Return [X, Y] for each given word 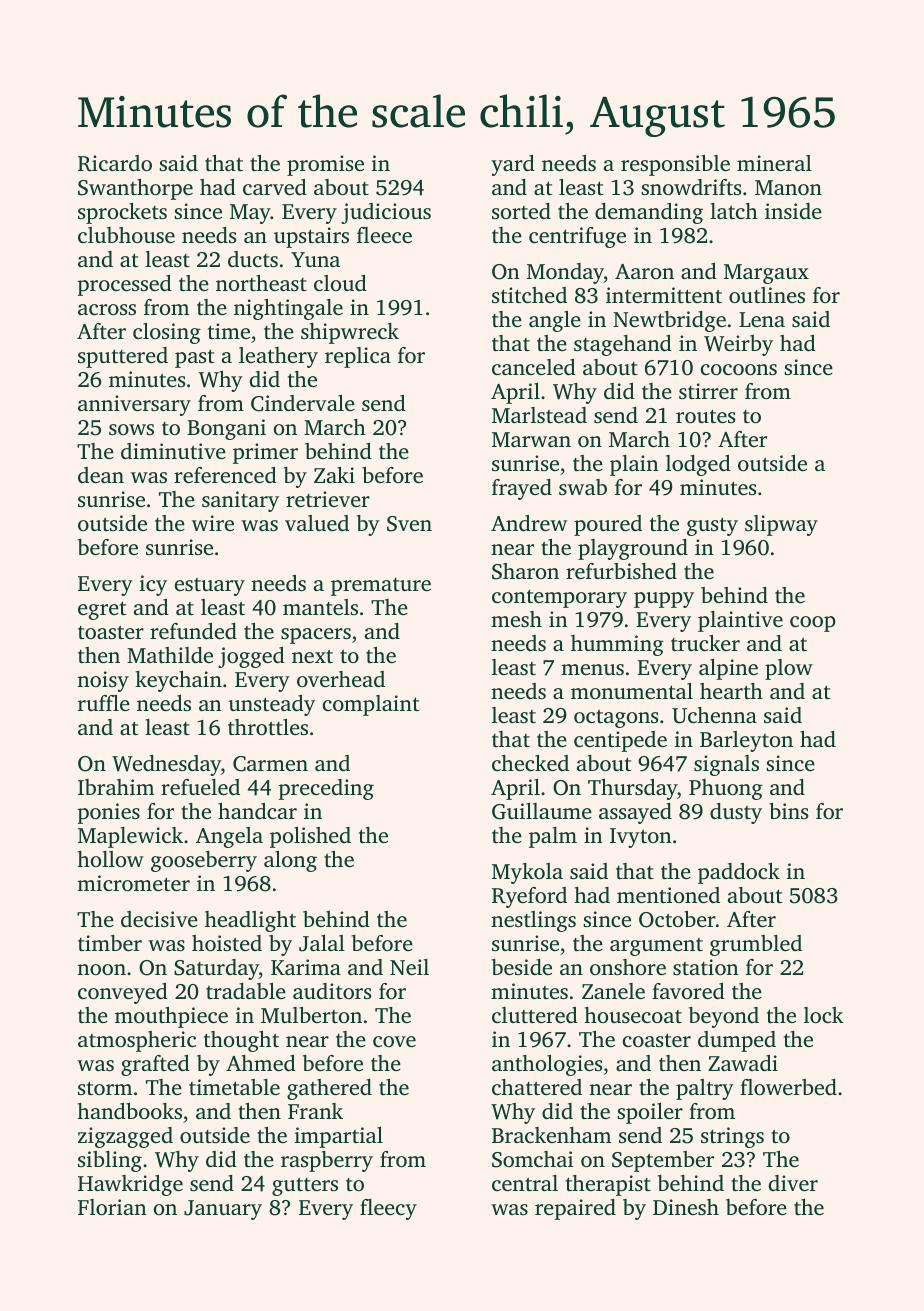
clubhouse [126, 235]
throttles [268, 727]
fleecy [388, 1209]
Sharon [525, 571]
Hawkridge [130, 1185]
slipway [781, 525]
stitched [529, 295]
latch [734, 211]
